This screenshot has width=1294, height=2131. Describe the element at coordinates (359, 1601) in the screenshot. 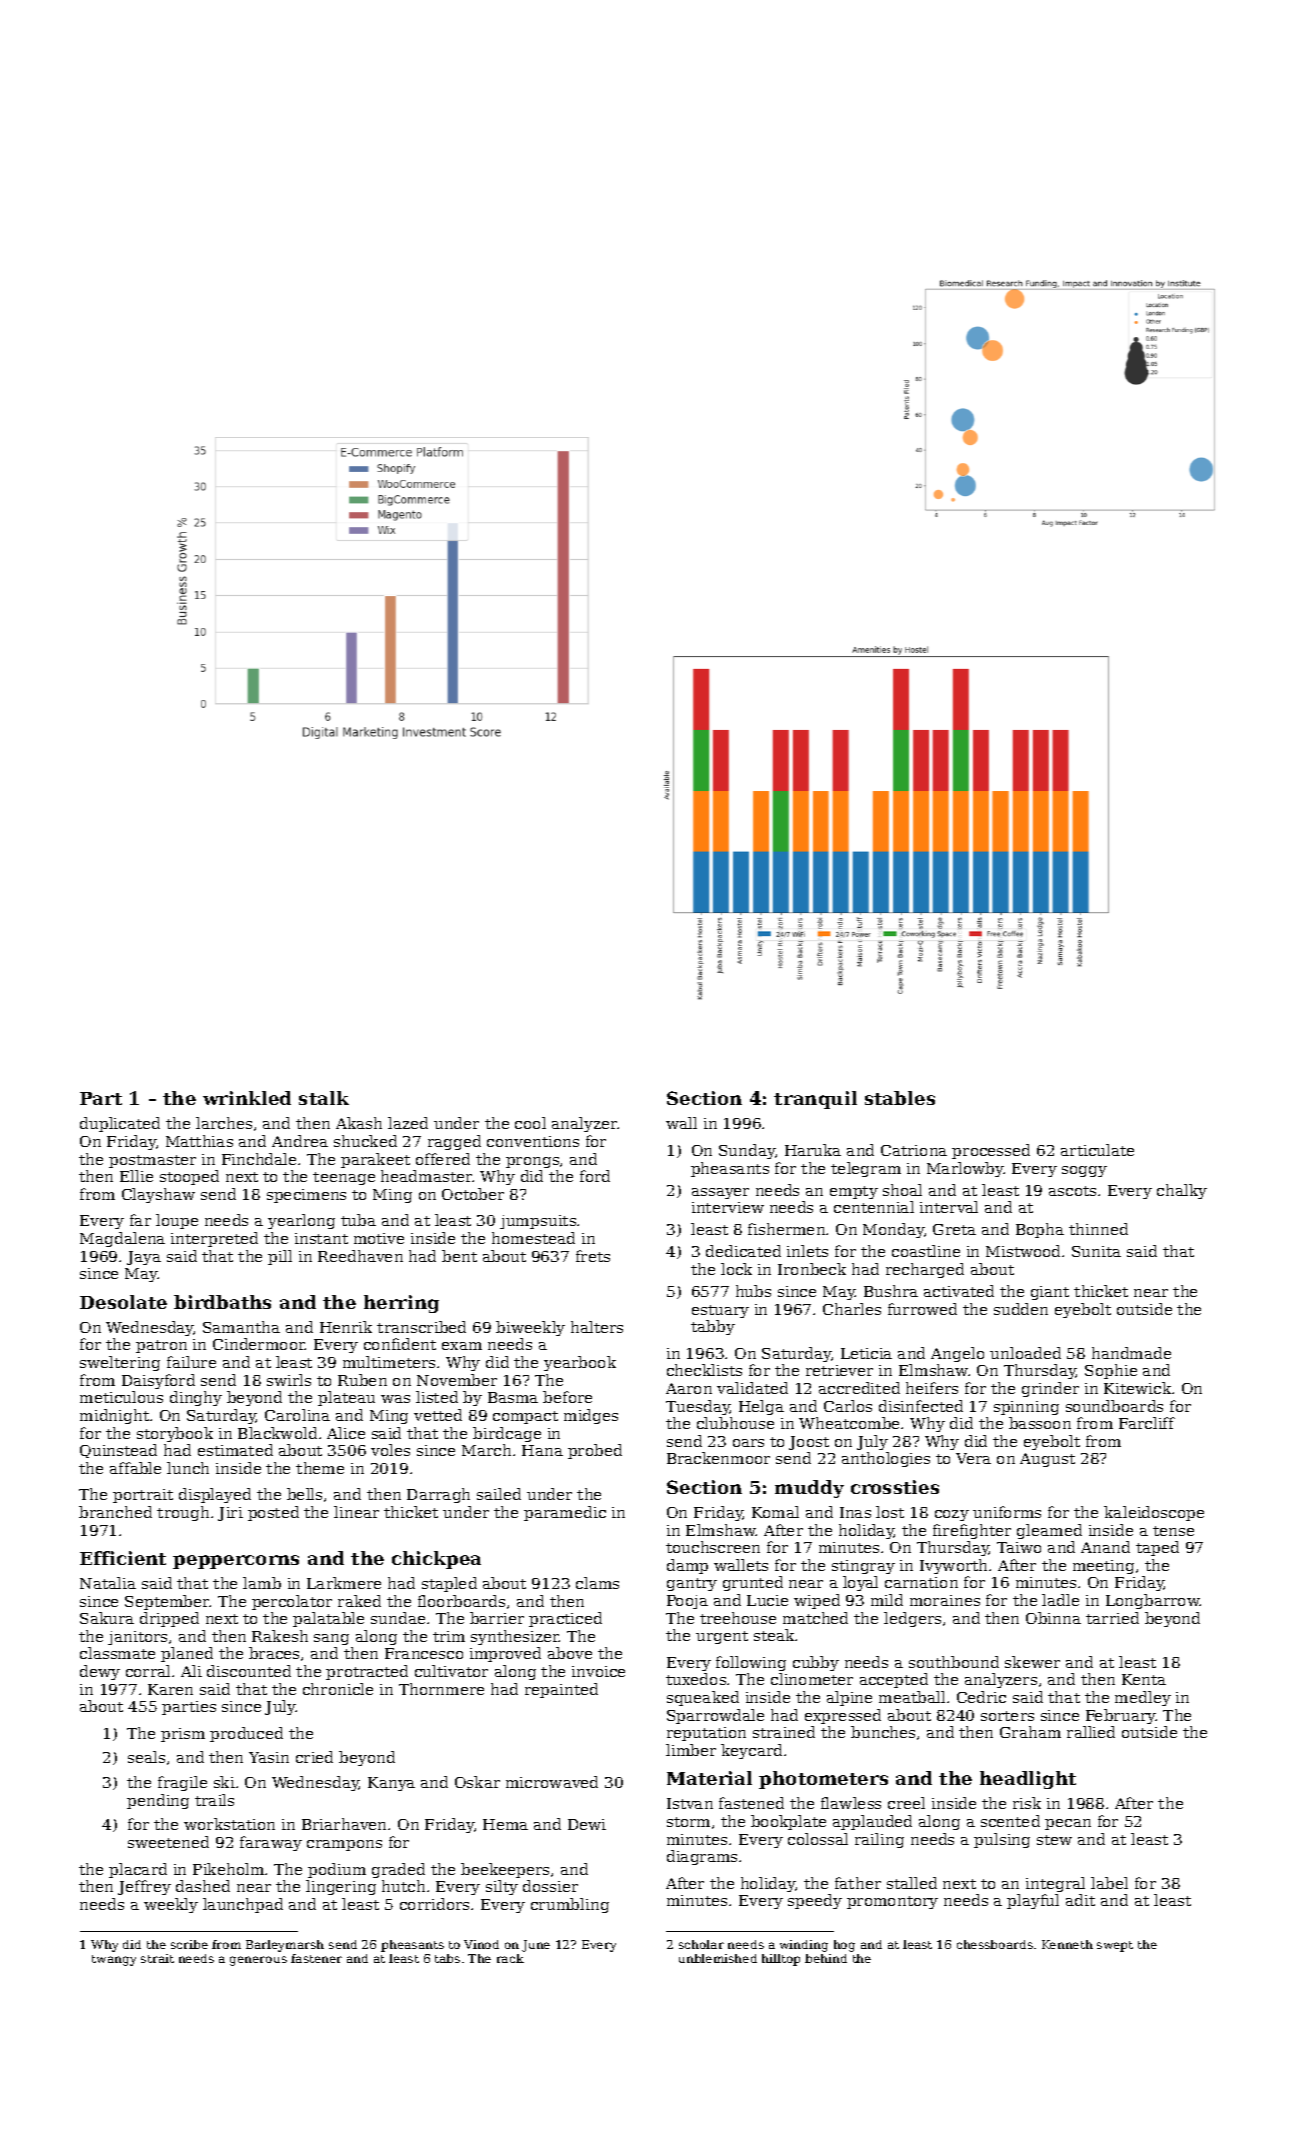

I see `raked` at that location.
